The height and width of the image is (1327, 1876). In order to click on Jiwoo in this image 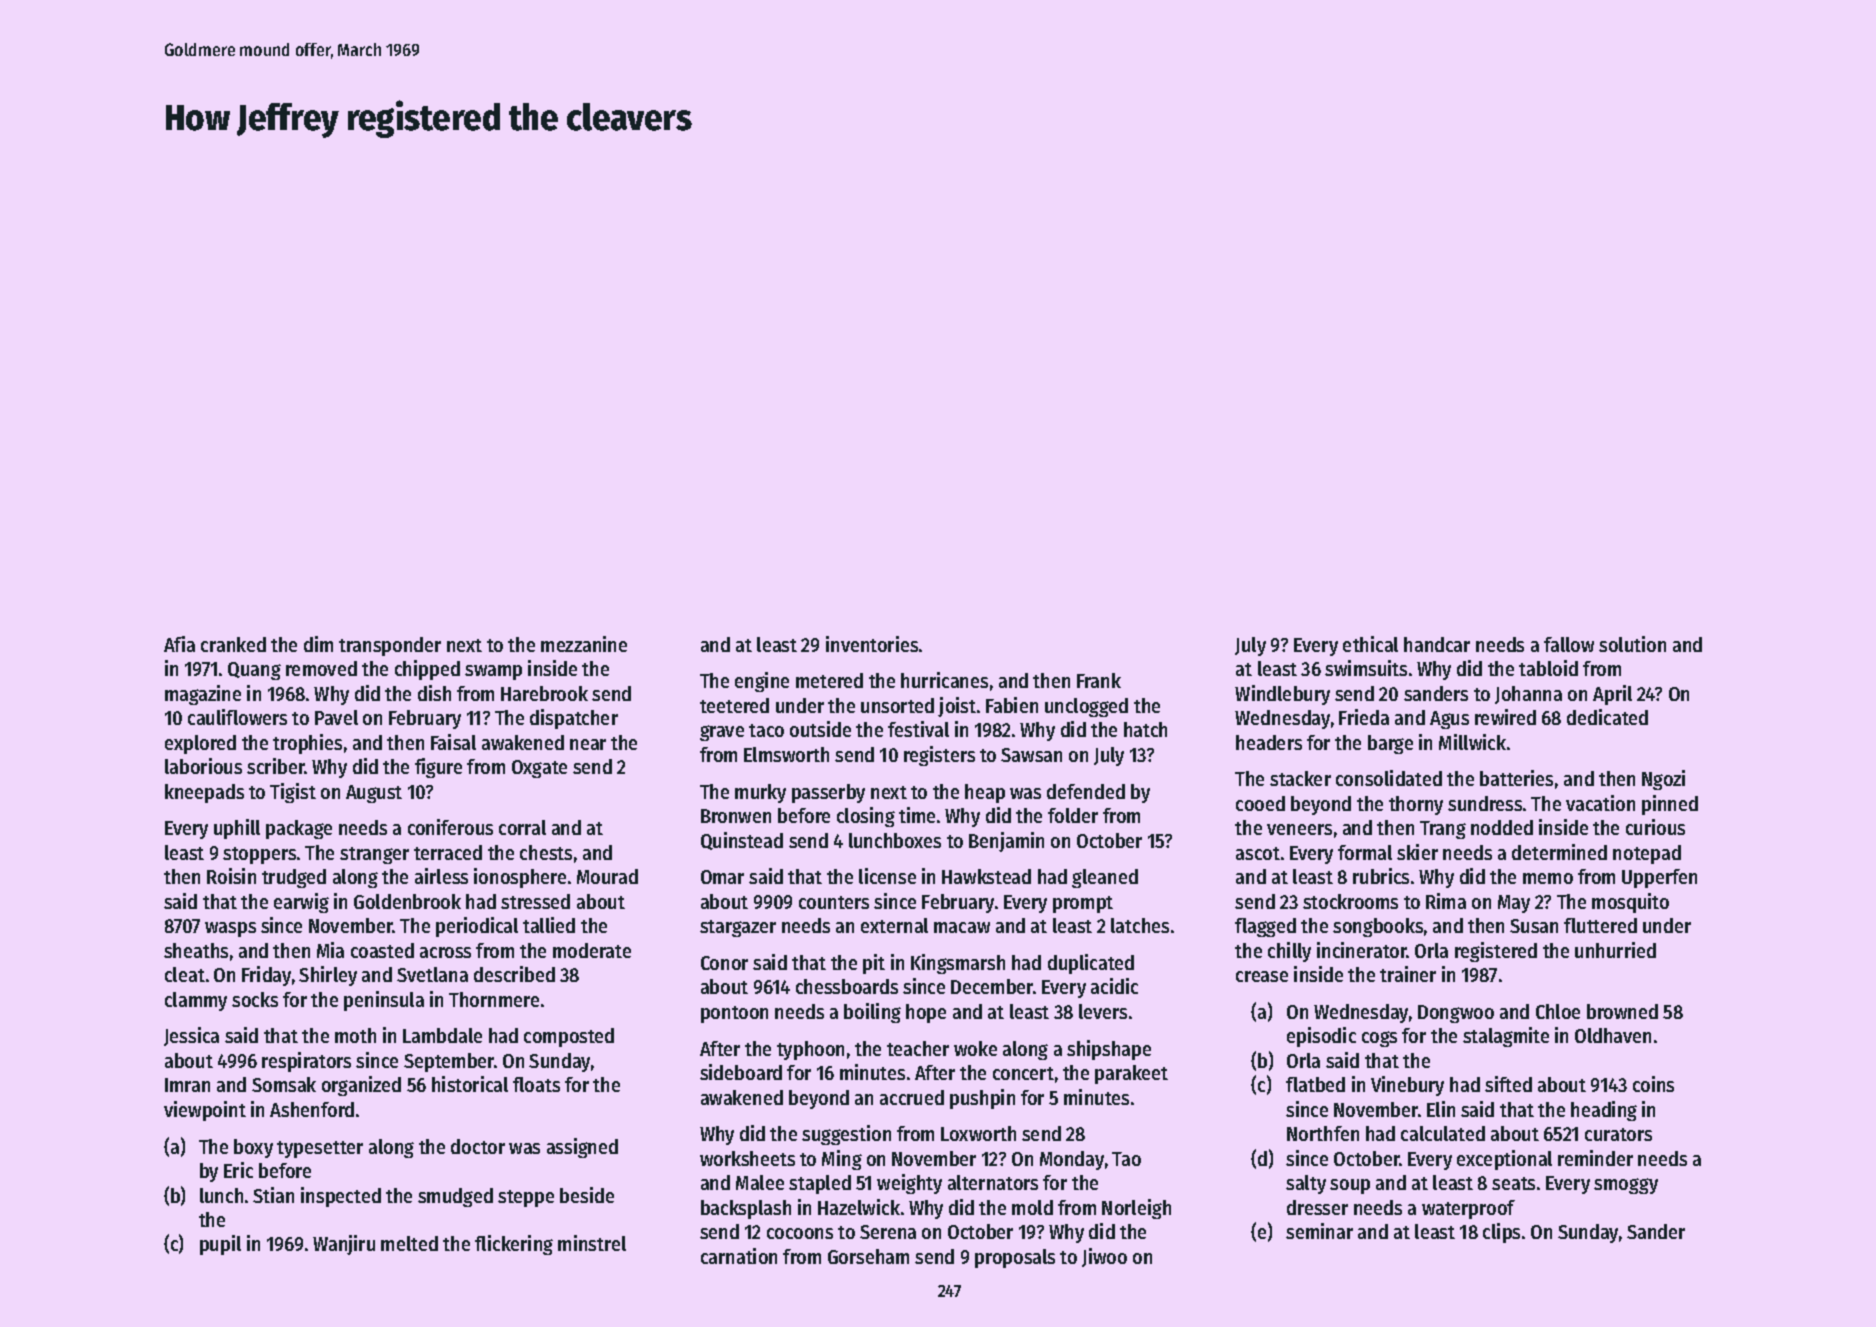, I will do `click(1104, 1257)`.
